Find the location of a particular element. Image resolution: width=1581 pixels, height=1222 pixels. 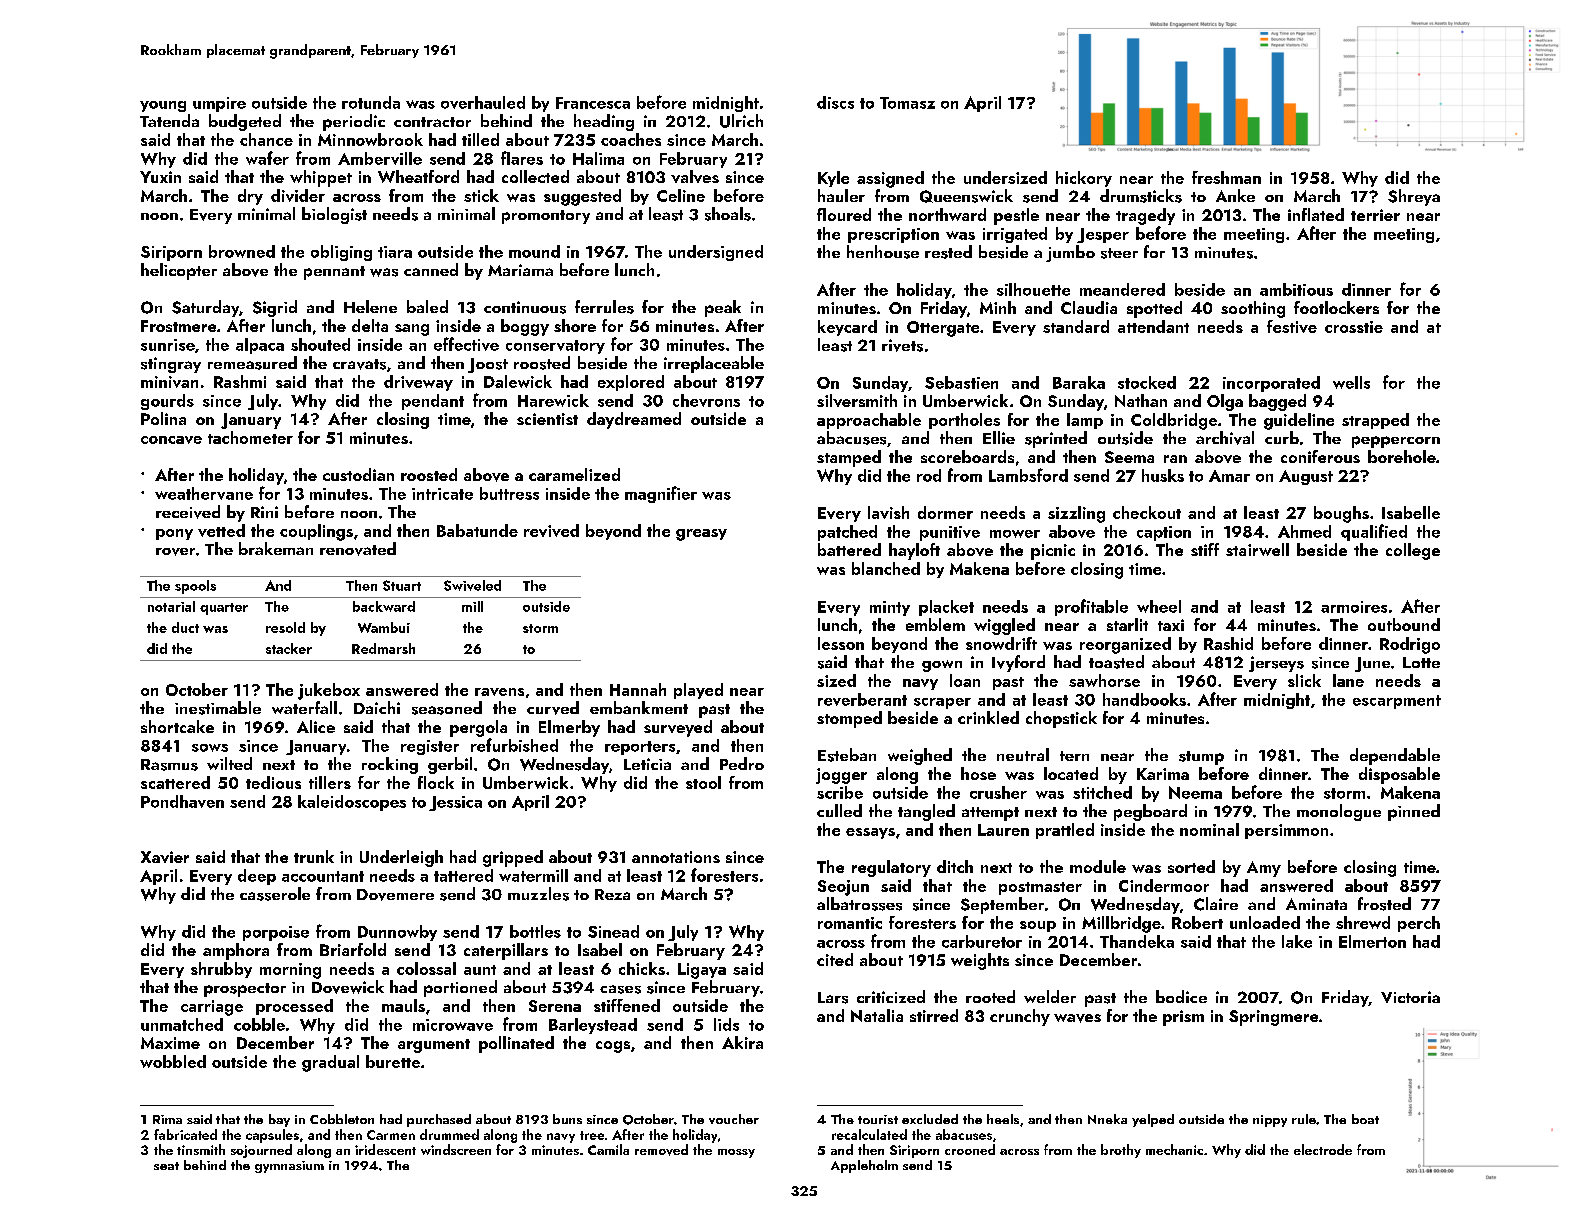

crinkled is located at coordinates (988, 717).
